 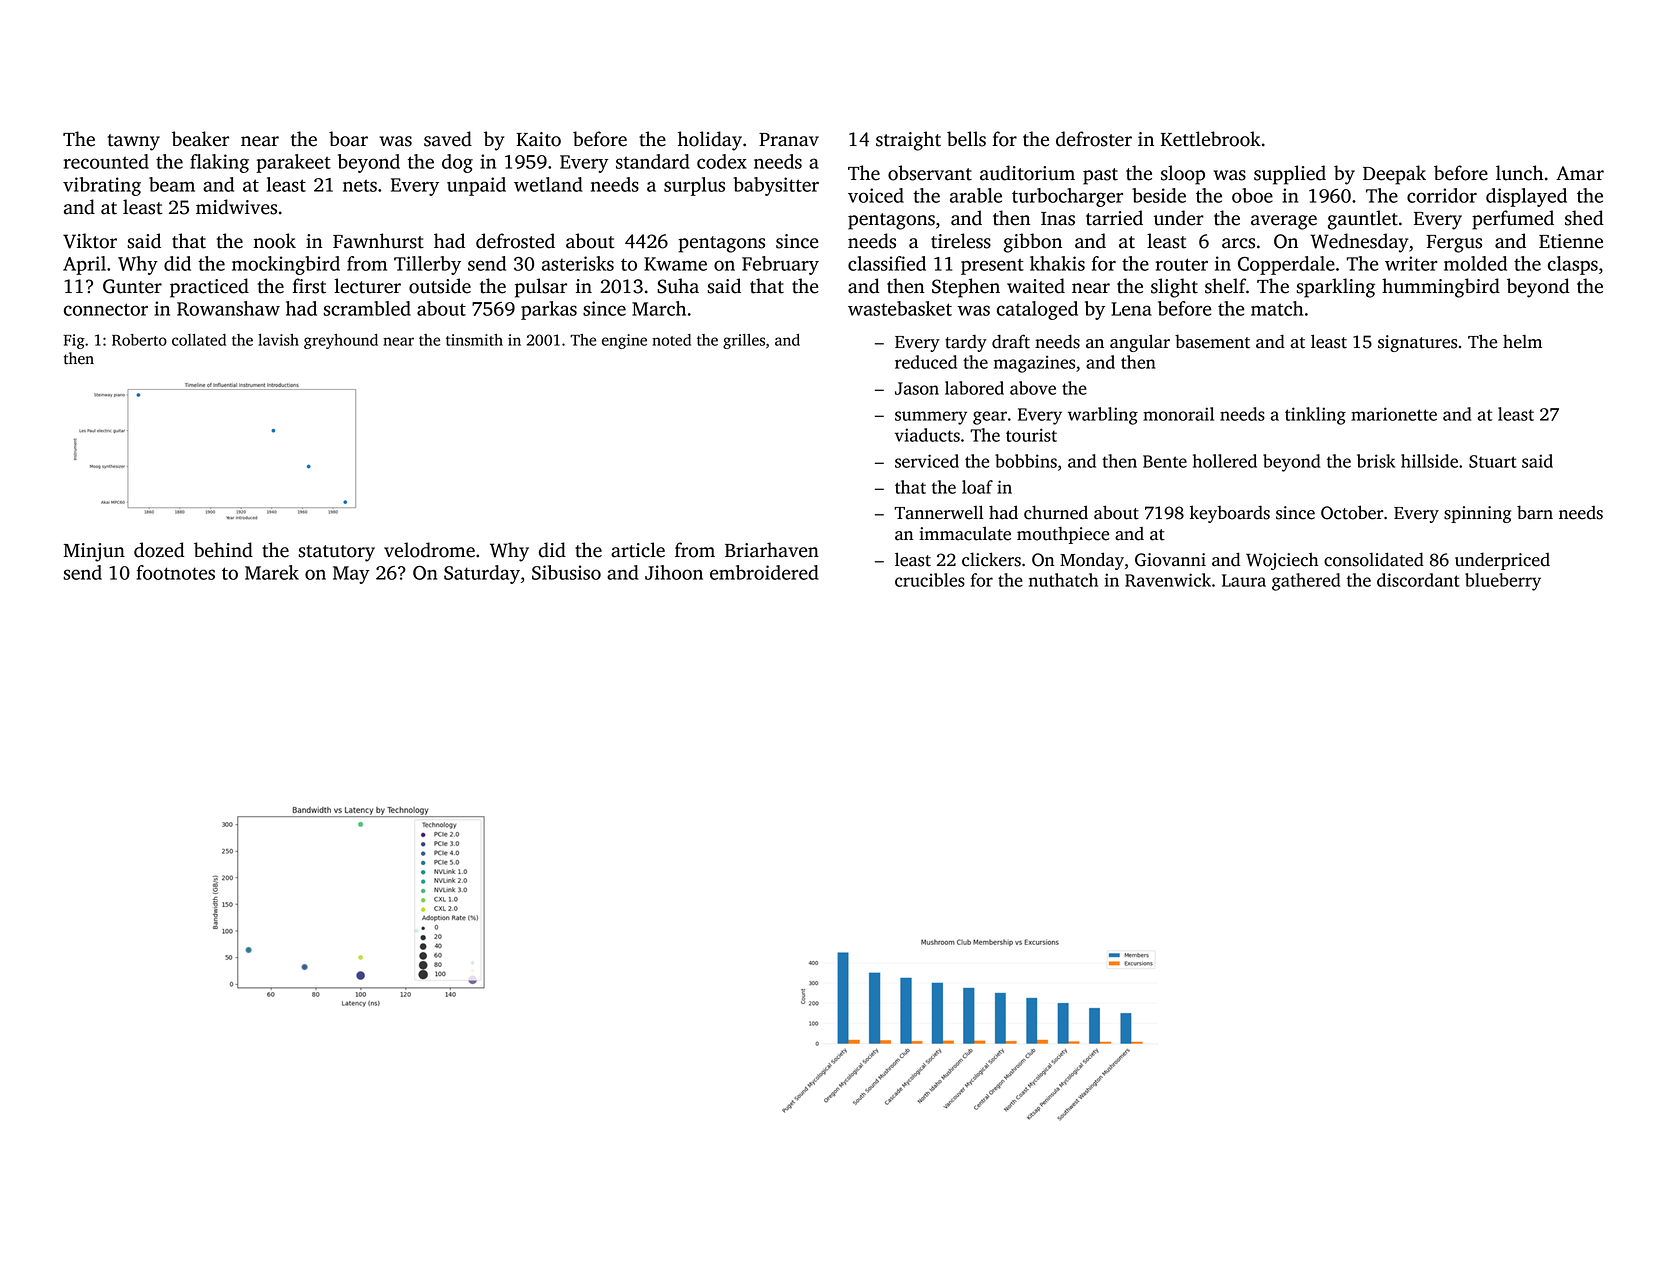 I want to click on wetland, so click(x=548, y=184).
